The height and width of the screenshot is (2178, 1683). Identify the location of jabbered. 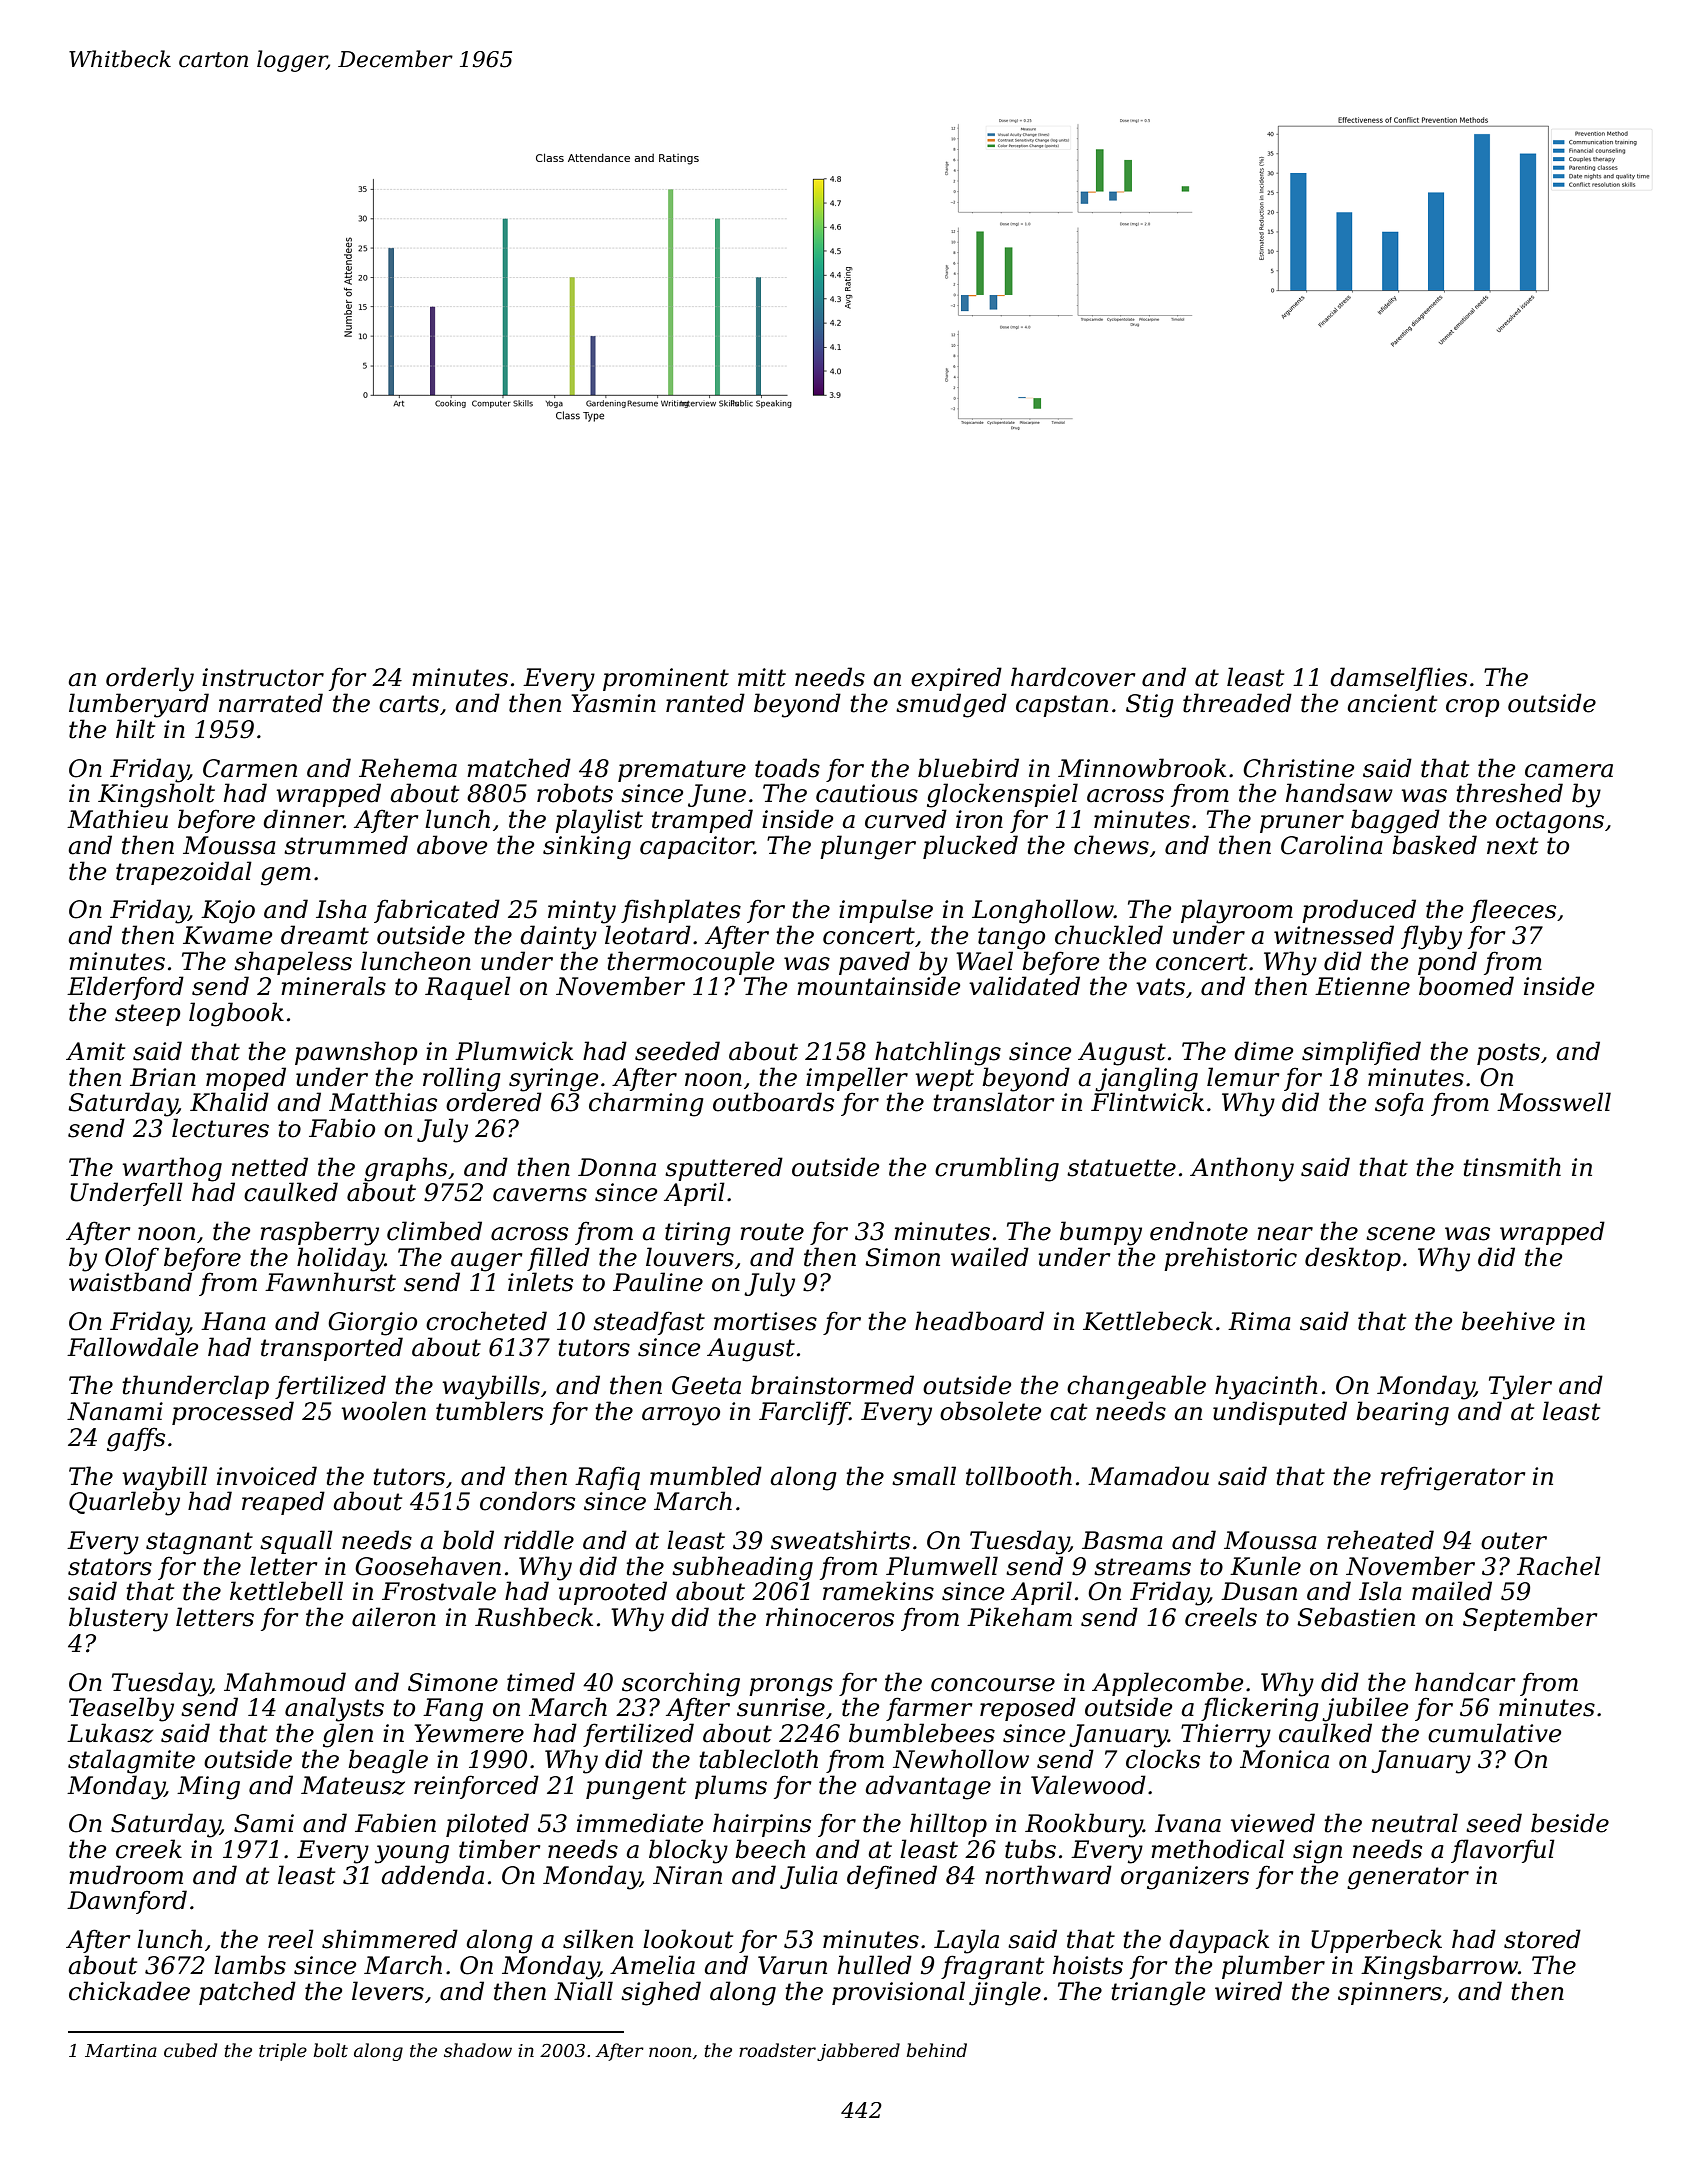
(858, 2052).
